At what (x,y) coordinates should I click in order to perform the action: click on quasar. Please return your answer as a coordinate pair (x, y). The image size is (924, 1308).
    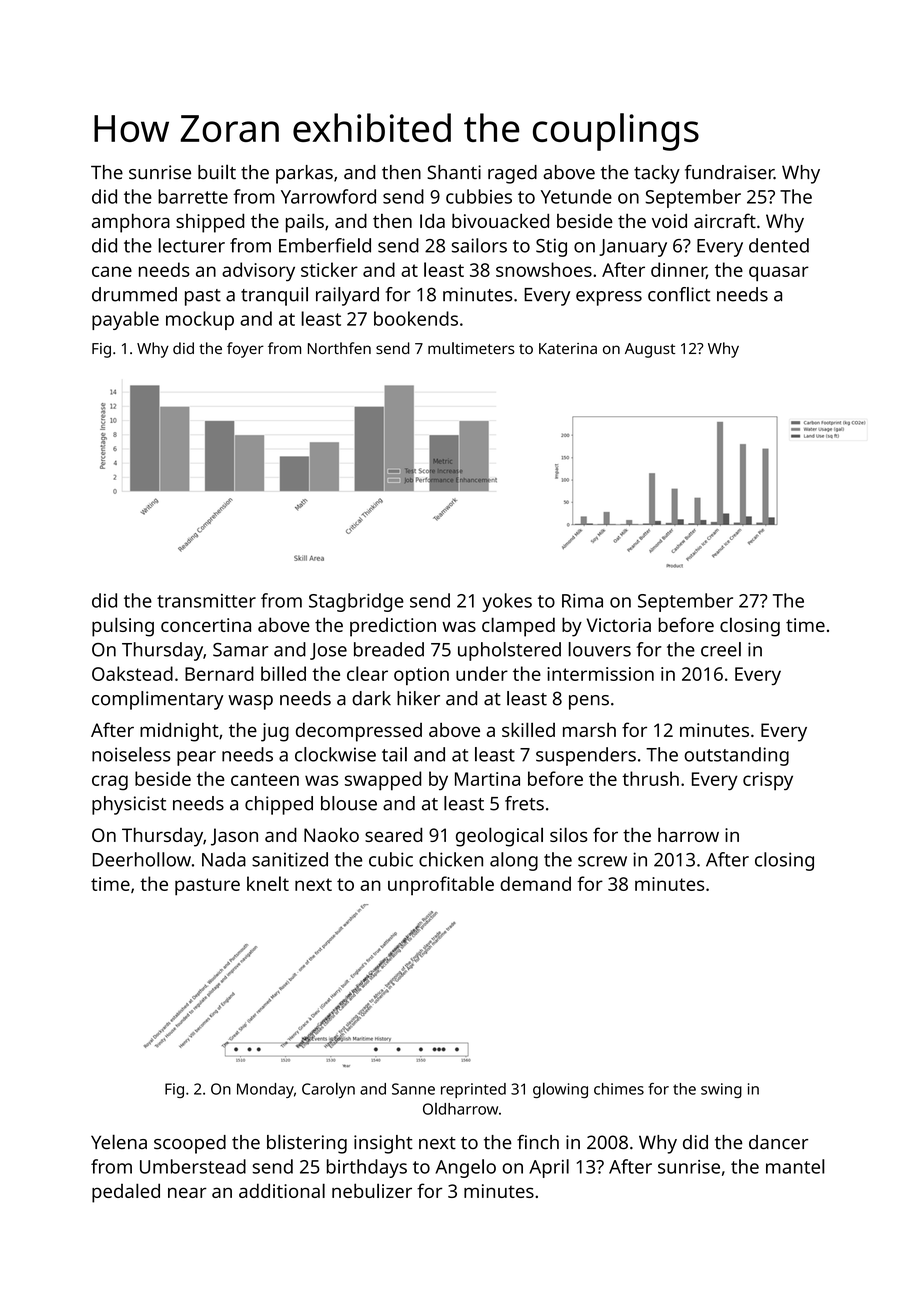
    Looking at the image, I should click on (779, 274).
